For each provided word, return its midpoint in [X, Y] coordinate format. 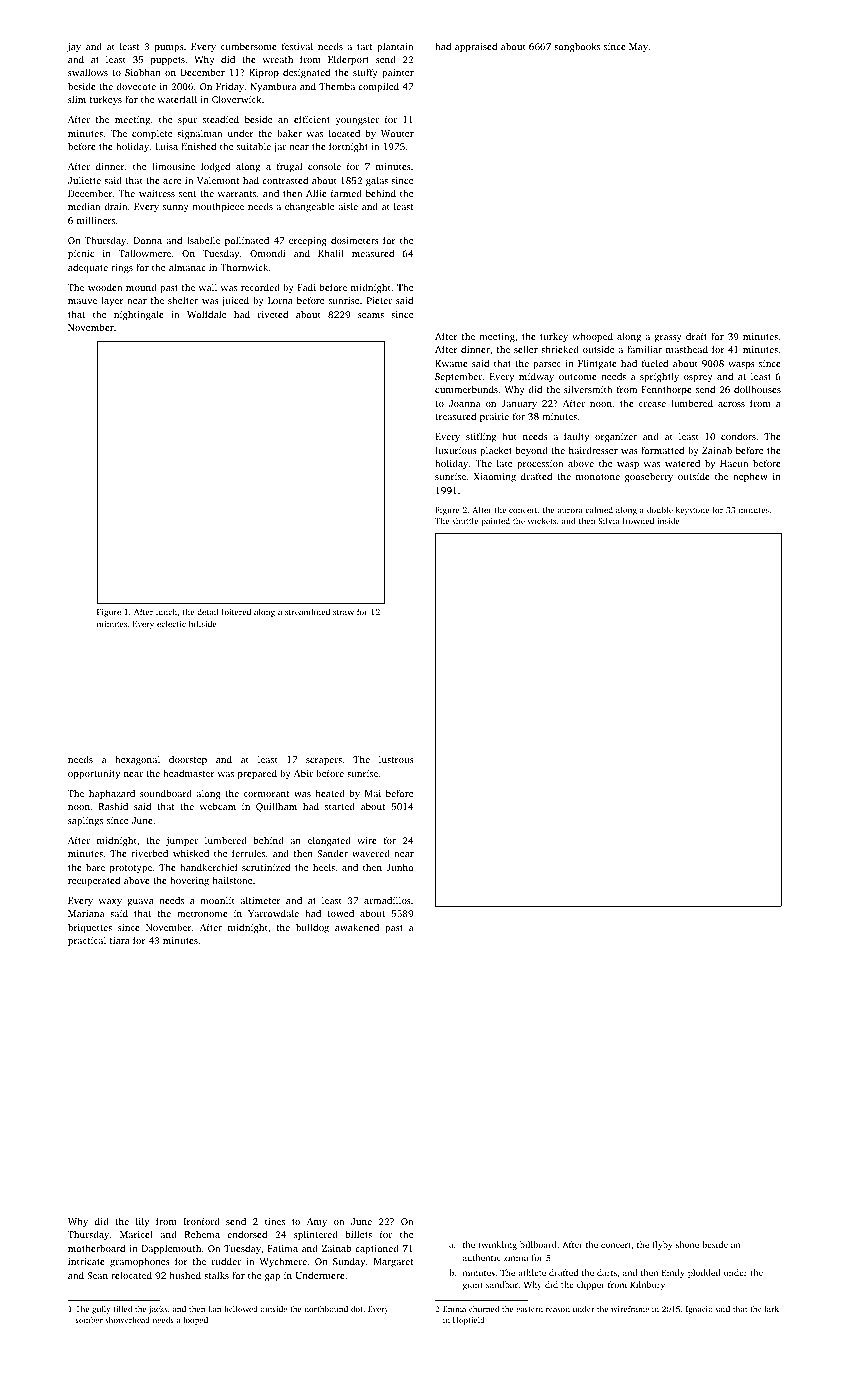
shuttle [465, 520]
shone [687, 1244]
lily [142, 1222]
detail [208, 611]
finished [198, 146]
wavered [371, 853]
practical [87, 941]
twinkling [497, 1245]
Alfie [316, 193]
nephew [750, 477]
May [638, 47]
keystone [692, 510]
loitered [236, 611]
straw [343, 612]
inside [668, 520]
